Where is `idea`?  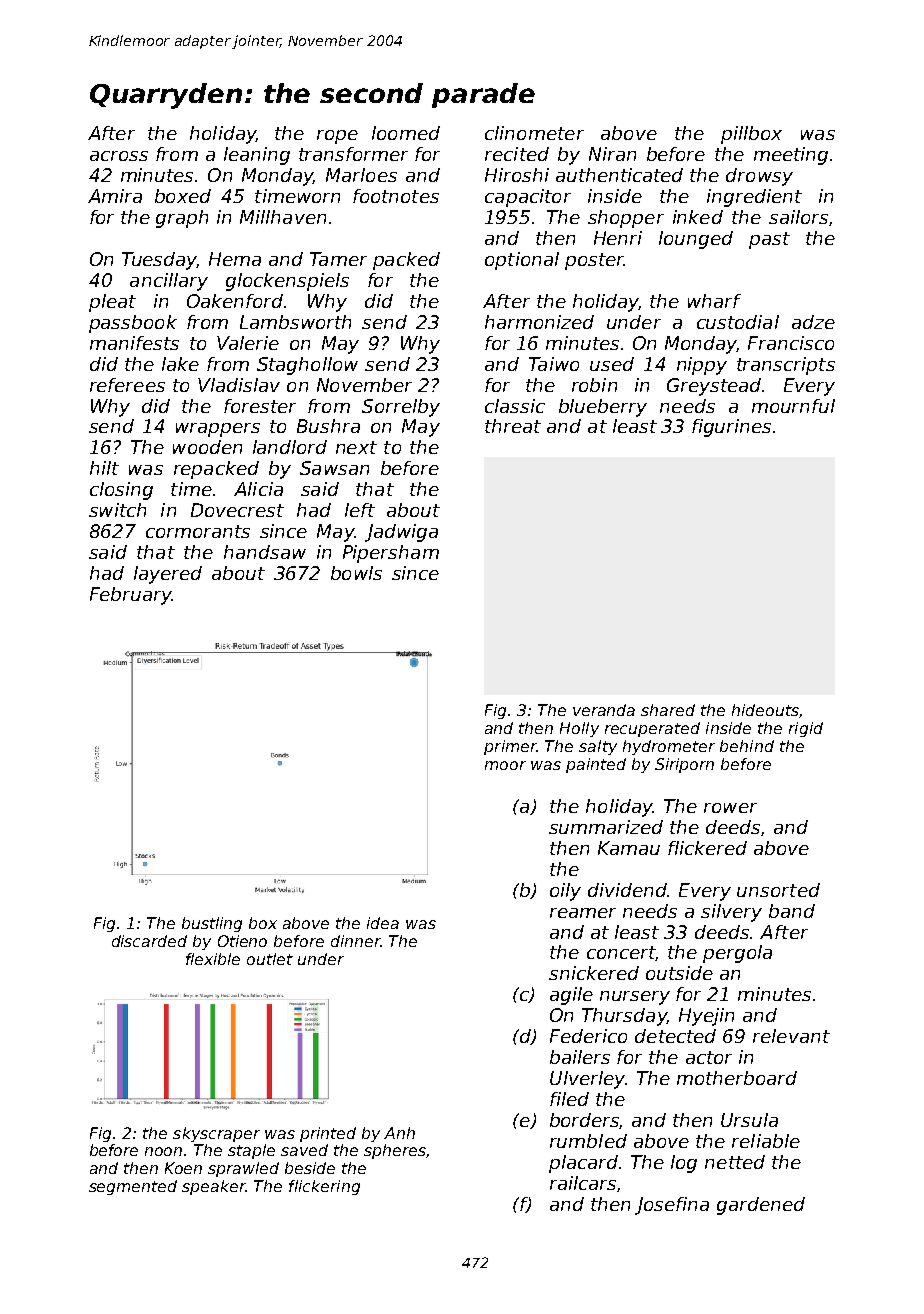 idea is located at coordinates (383, 923).
